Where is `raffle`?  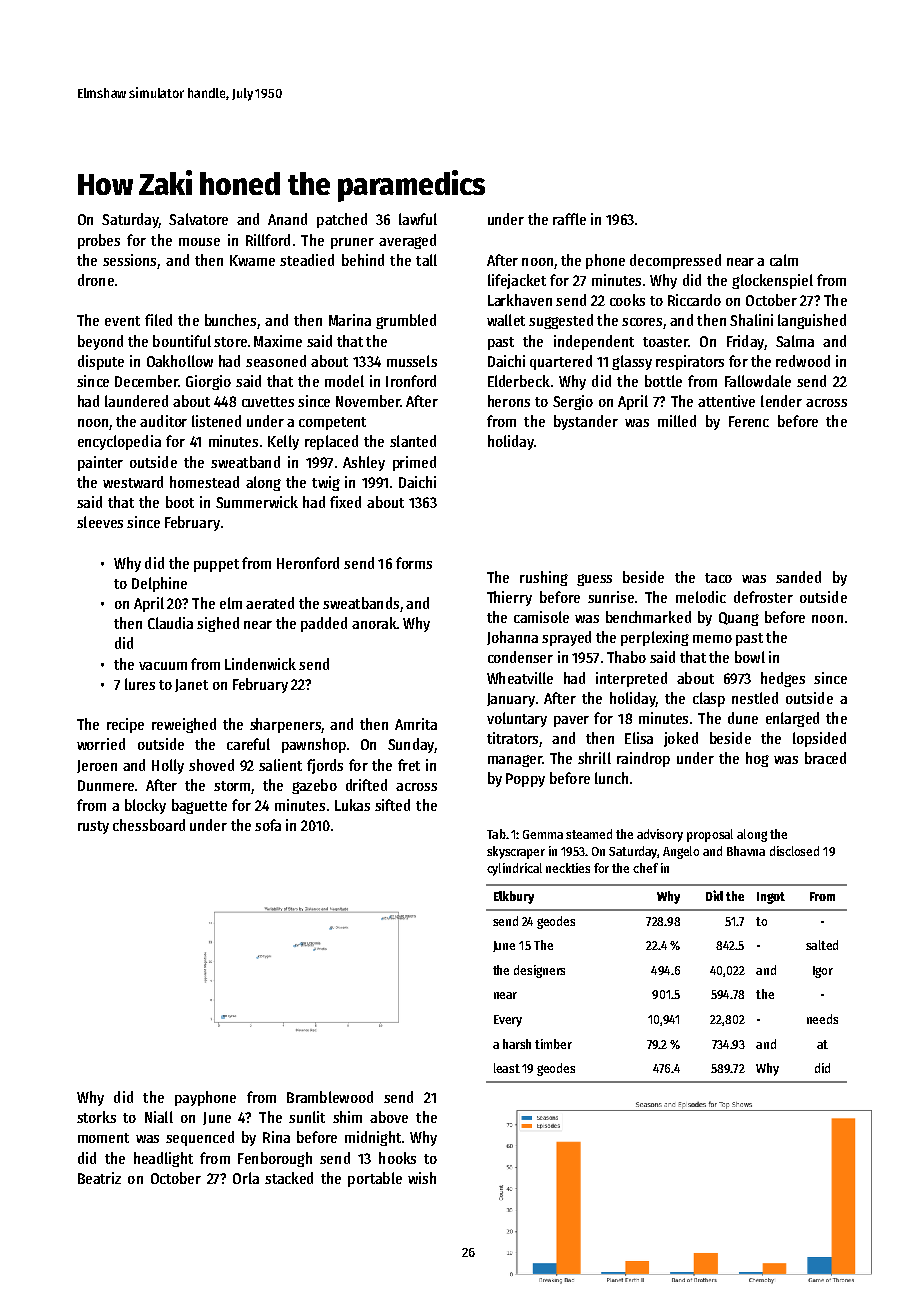
raffle is located at coordinates (569, 219).
